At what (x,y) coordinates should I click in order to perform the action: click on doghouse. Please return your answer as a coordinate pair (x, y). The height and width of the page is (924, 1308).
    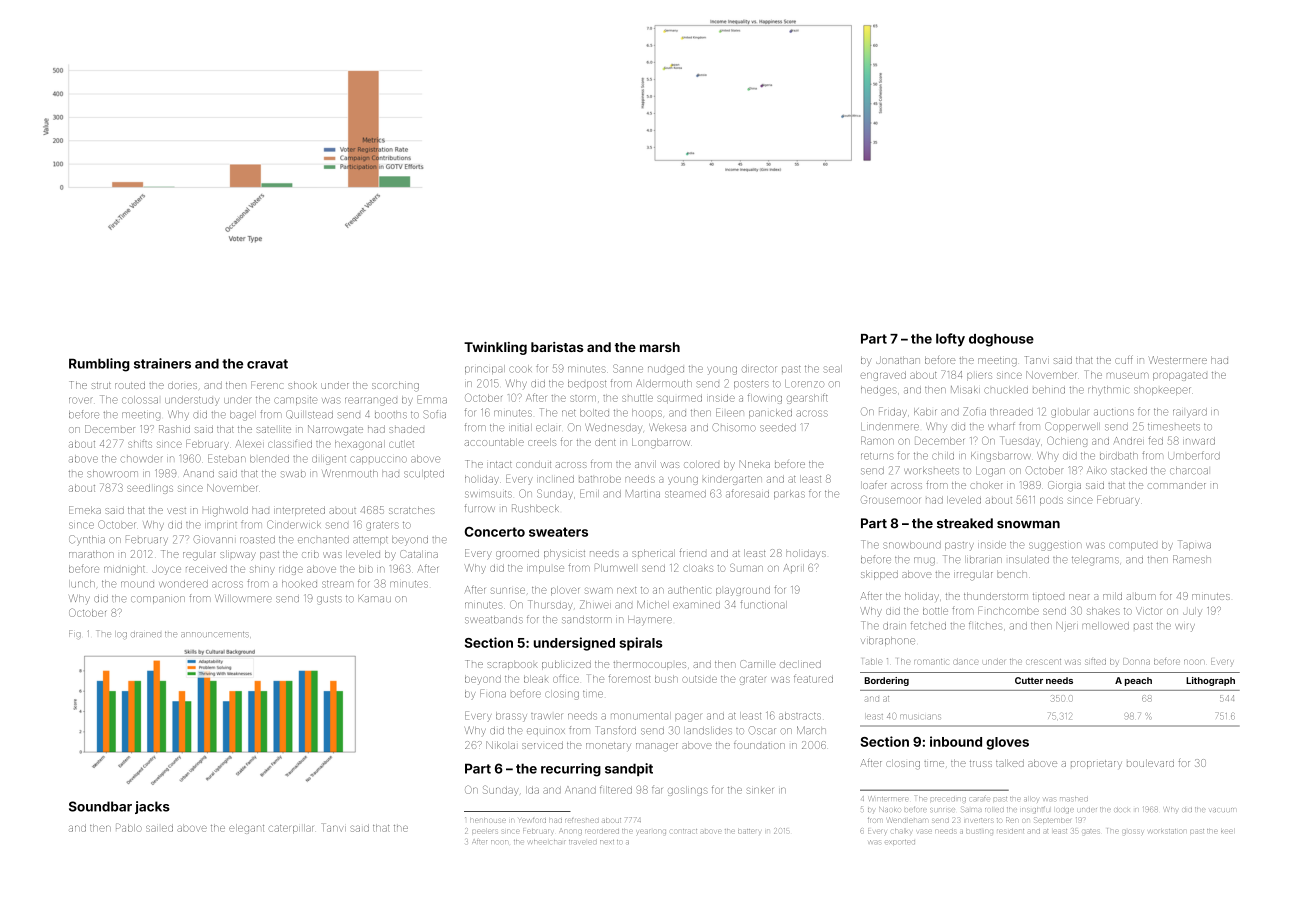
    Looking at the image, I should click on (1001, 340).
